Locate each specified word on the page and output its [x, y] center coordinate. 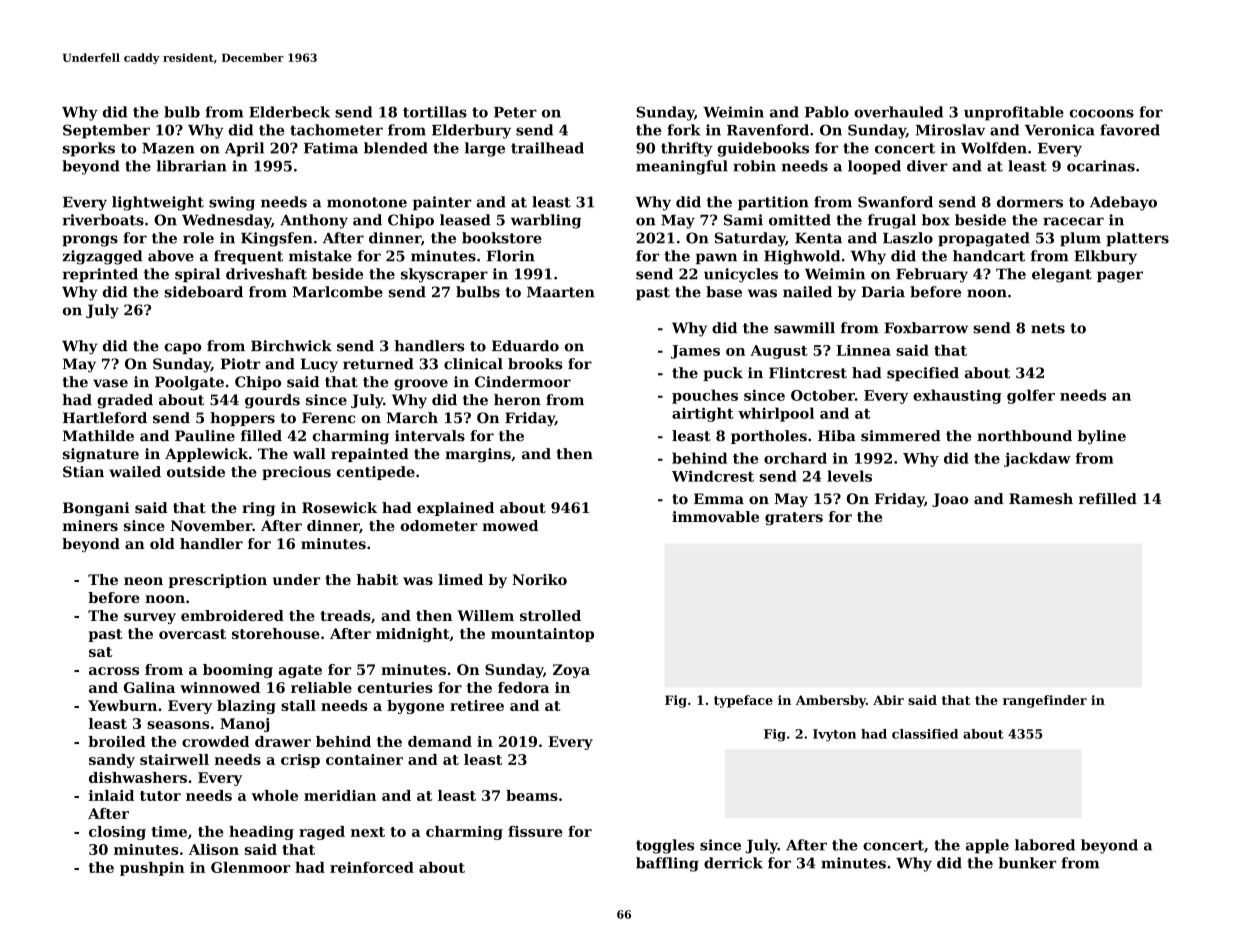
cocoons [1101, 113]
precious [296, 473]
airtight [703, 414]
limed [460, 579]
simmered [901, 436]
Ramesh [1041, 498]
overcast [192, 634]
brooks [535, 364]
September [106, 131]
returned [378, 364]
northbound [1024, 436]
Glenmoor [250, 867]
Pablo [827, 112]
